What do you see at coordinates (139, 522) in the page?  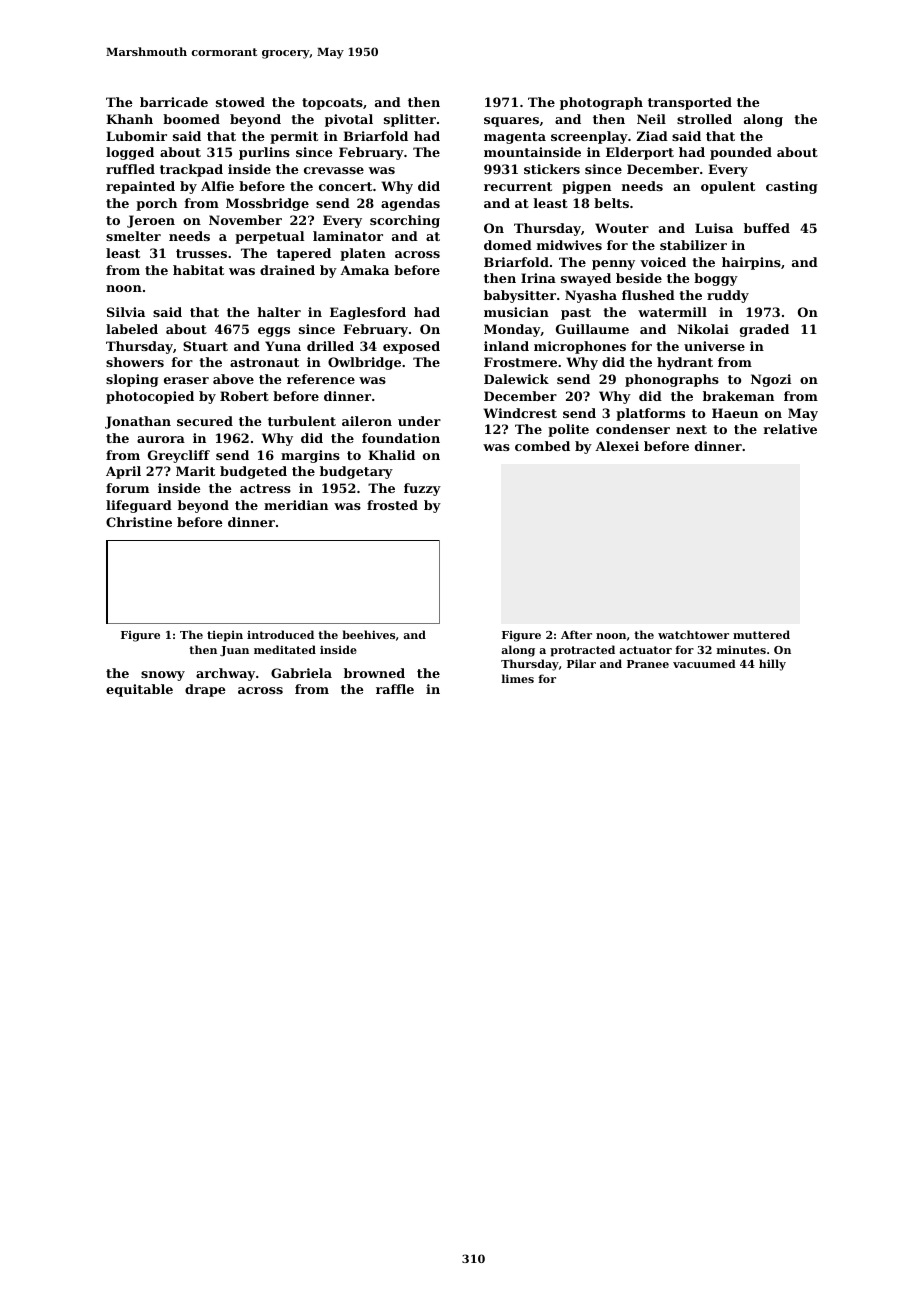 I see `Christine` at bounding box center [139, 522].
